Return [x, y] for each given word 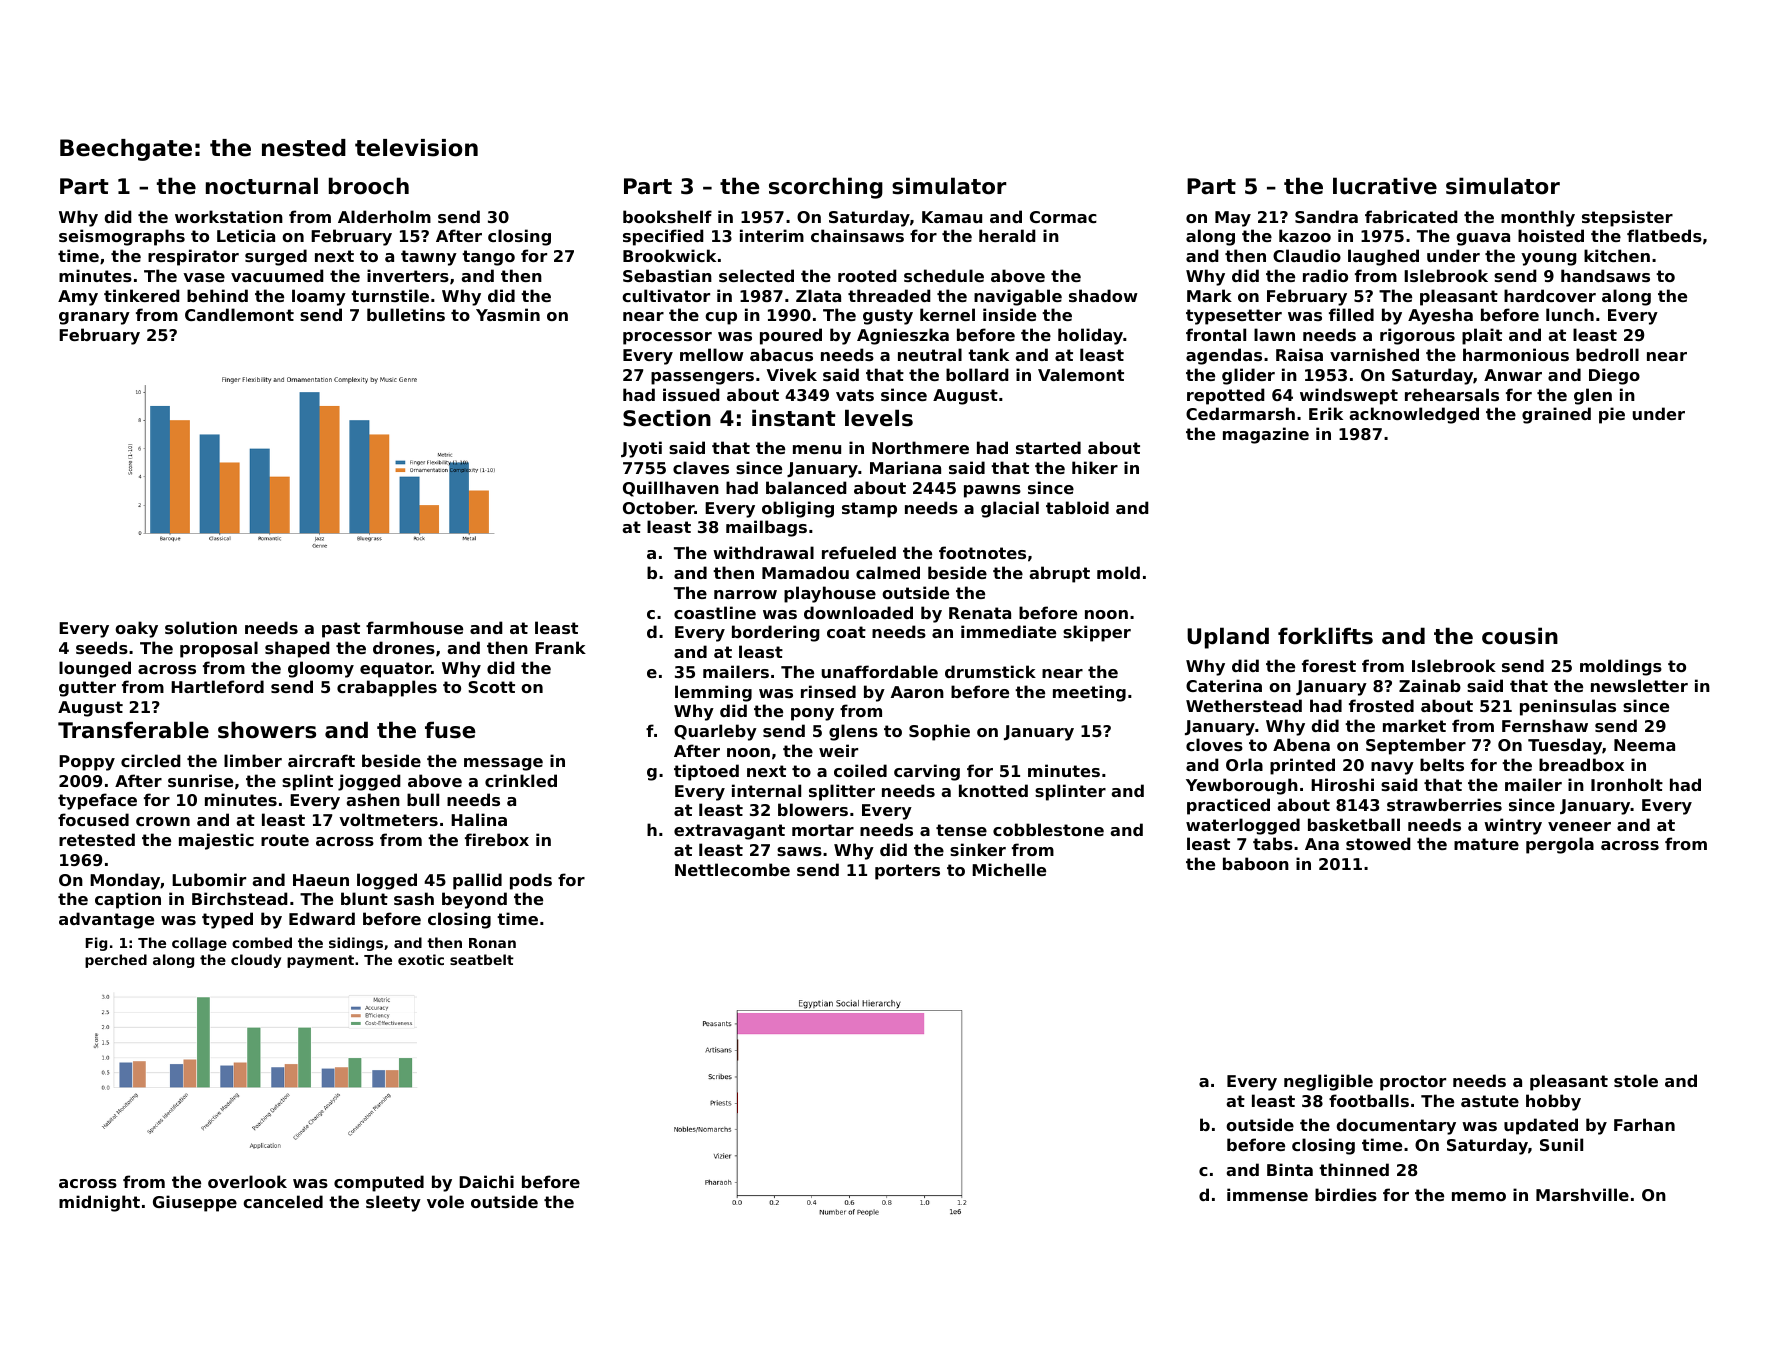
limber [253, 760]
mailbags [766, 528]
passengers [702, 378]
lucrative [1385, 186]
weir [838, 750]
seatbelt [482, 959]
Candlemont [239, 314]
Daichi [486, 1181]
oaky [136, 629]
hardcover [1550, 295]
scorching [826, 188]
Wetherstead [1244, 705]
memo [1479, 1196]
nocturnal [262, 186]
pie [1612, 415]
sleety [393, 1203]
